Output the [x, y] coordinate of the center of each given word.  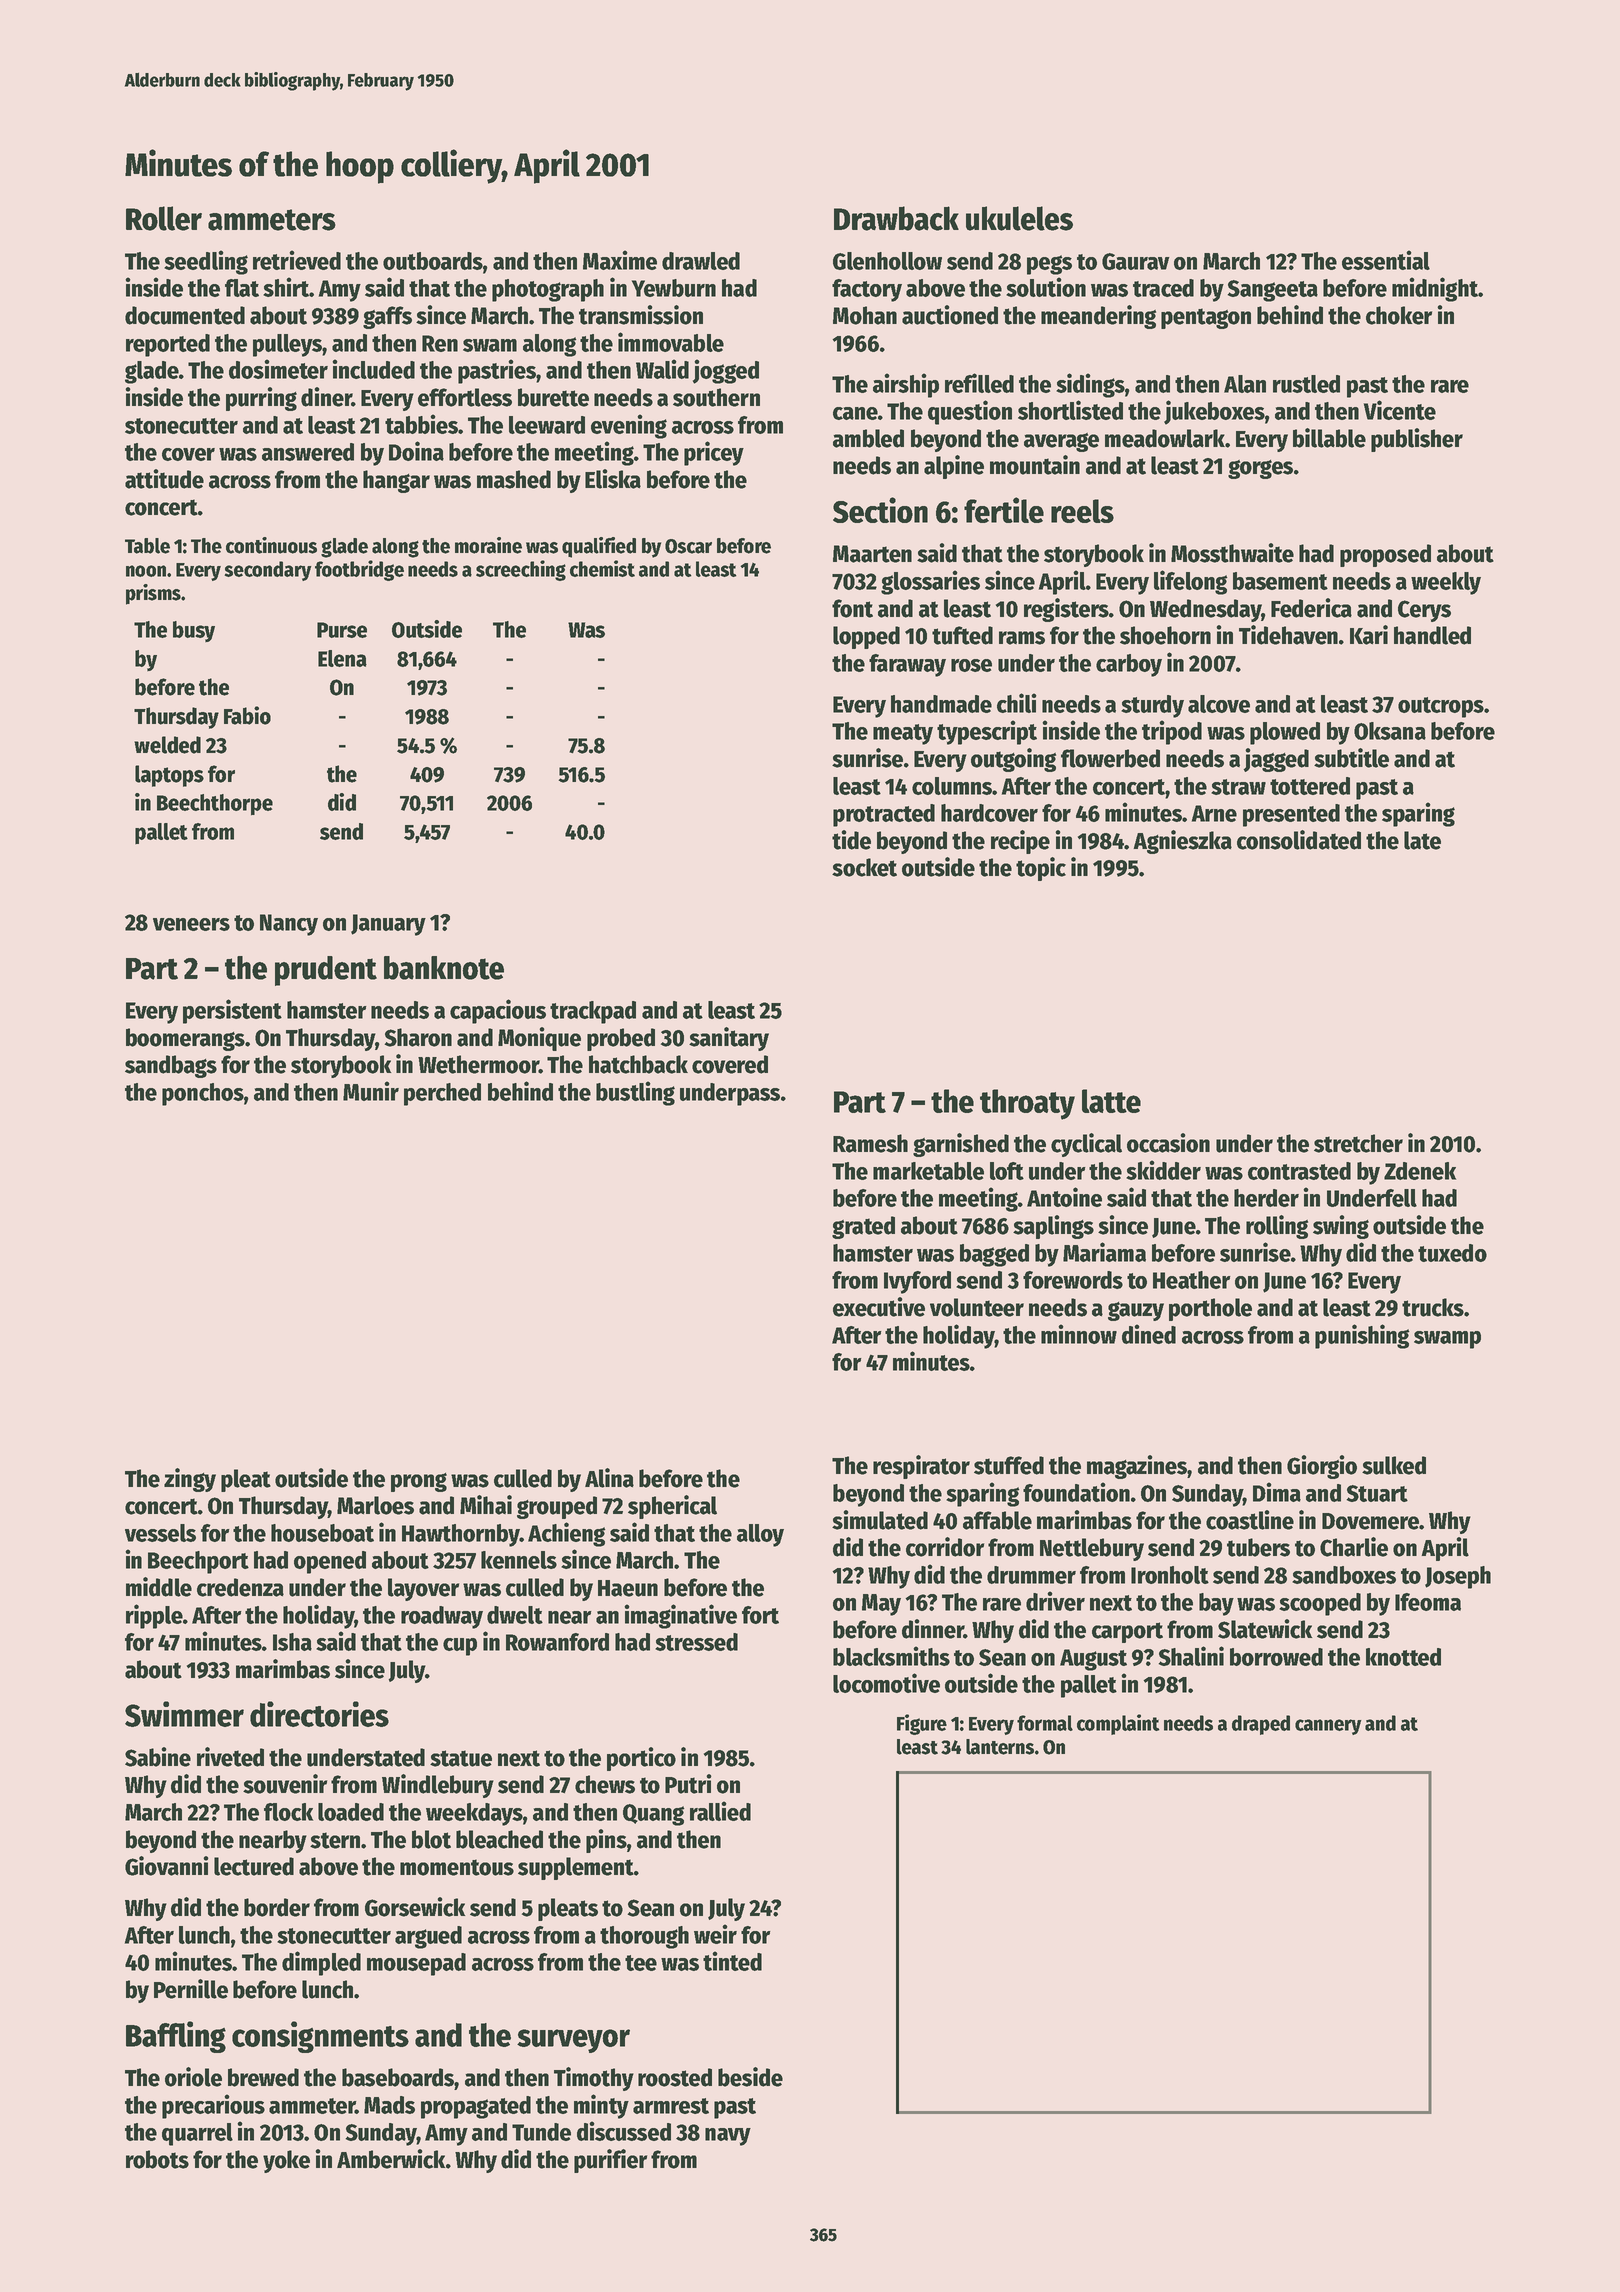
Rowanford [557, 1642]
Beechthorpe [215, 805]
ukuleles [1019, 218]
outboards [433, 261]
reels [1082, 511]
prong [419, 1482]
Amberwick [391, 2159]
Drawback [896, 218]
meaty [903, 734]
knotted [1403, 1657]
